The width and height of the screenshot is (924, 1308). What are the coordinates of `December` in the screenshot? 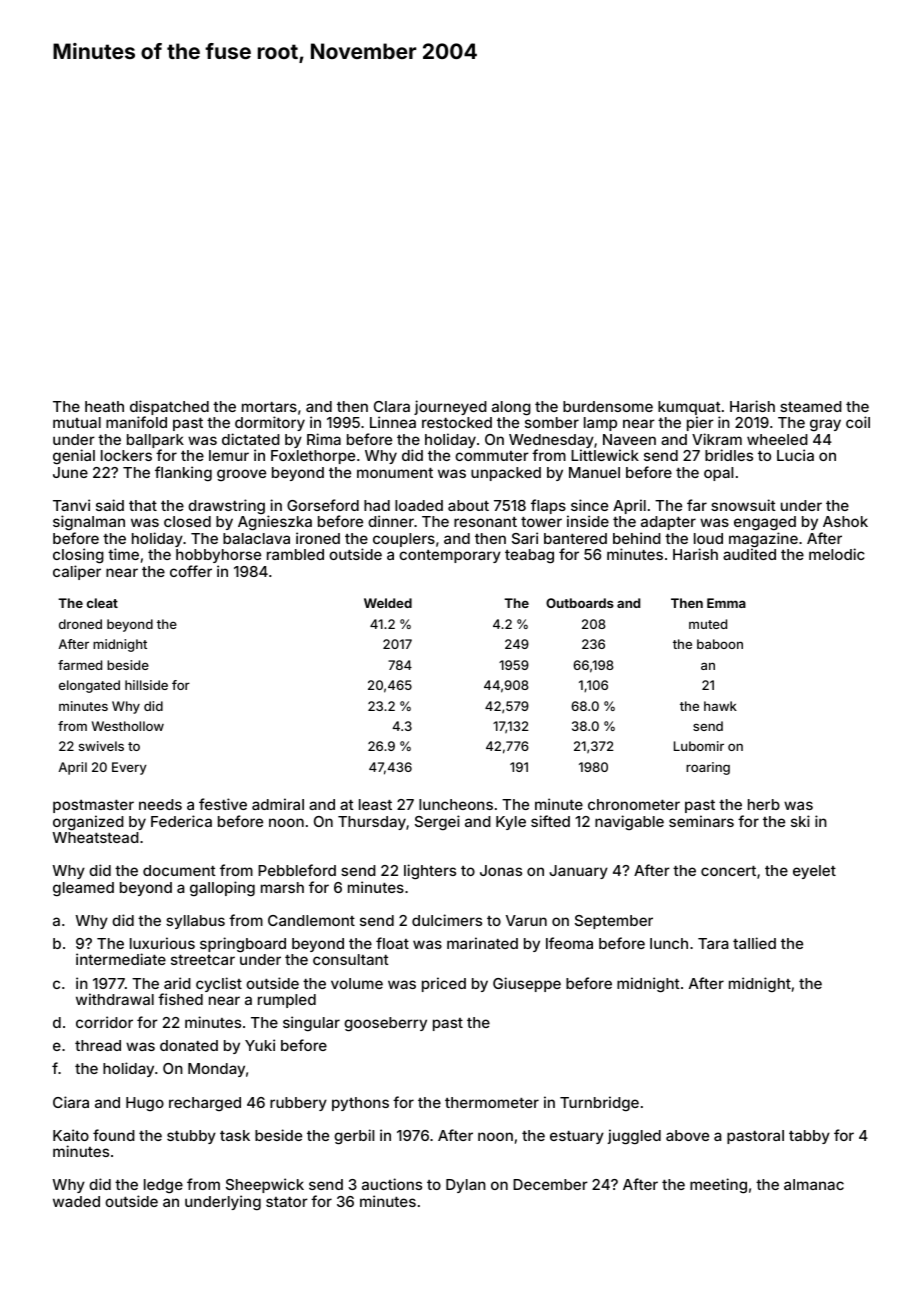 It's located at (550, 1184).
